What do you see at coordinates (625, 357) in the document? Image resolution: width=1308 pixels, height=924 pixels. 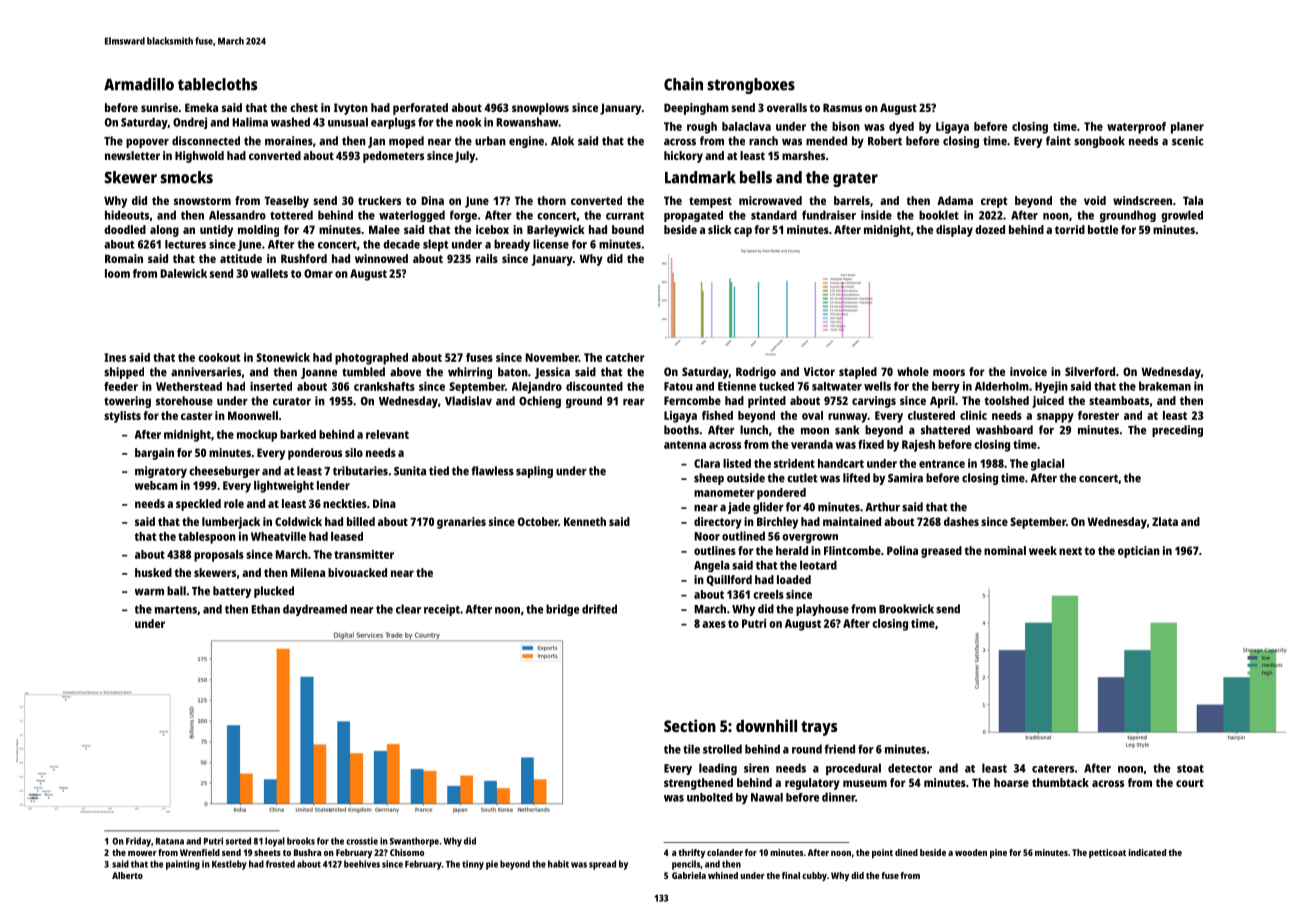 I see `catcher` at bounding box center [625, 357].
